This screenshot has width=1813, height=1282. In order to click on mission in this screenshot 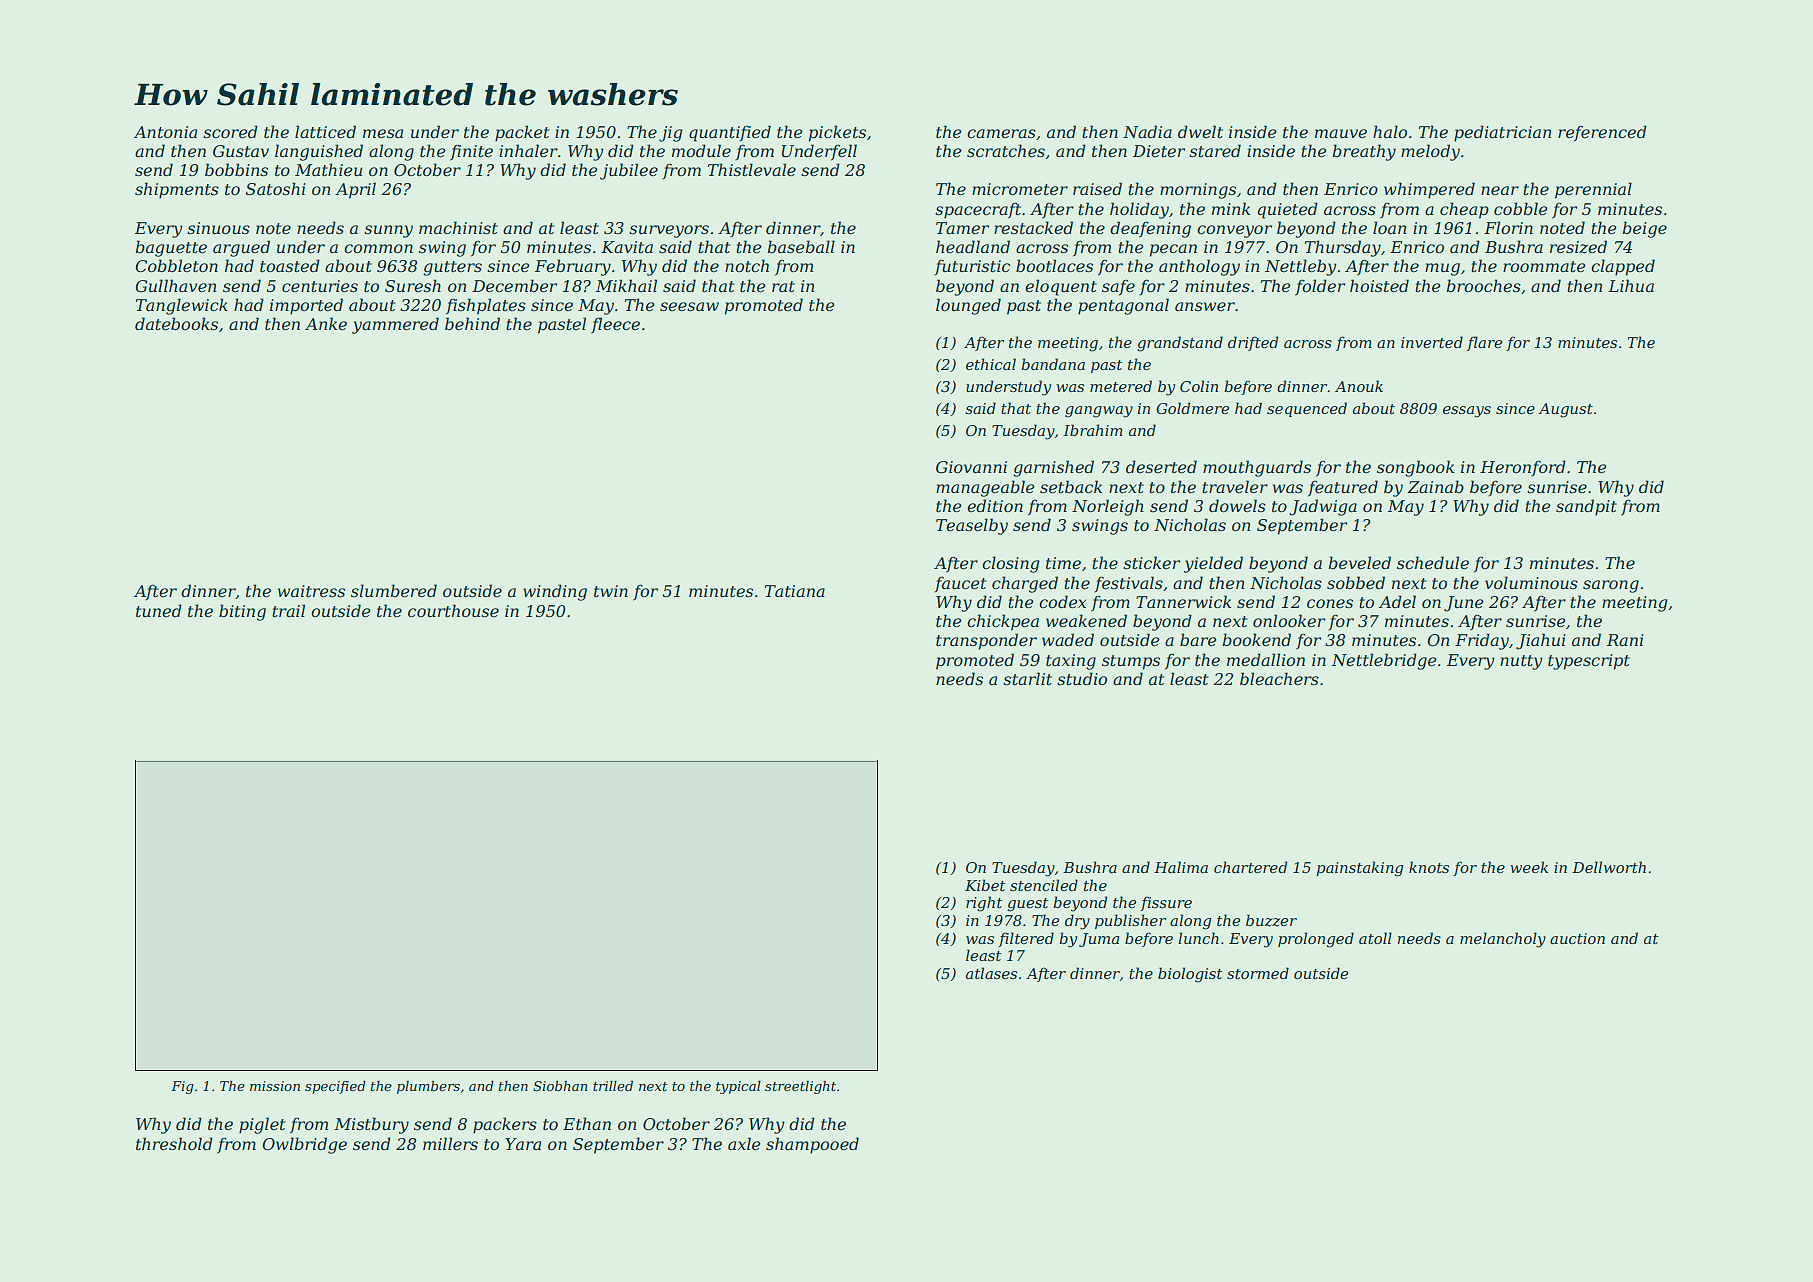, I will do `click(275, 1086)`.
